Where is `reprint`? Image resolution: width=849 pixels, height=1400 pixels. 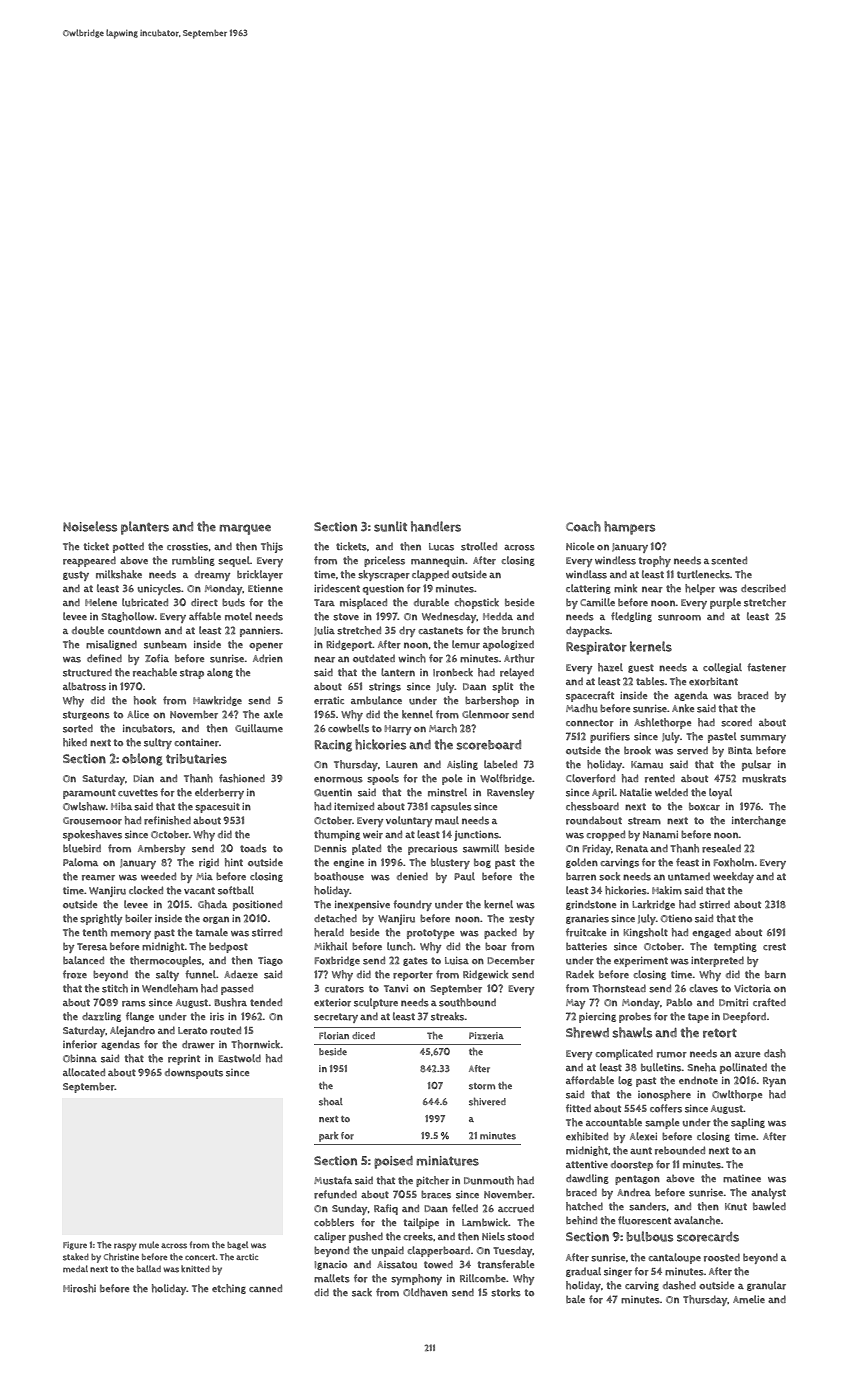
reprint is located at coordinates (184, 1060).
